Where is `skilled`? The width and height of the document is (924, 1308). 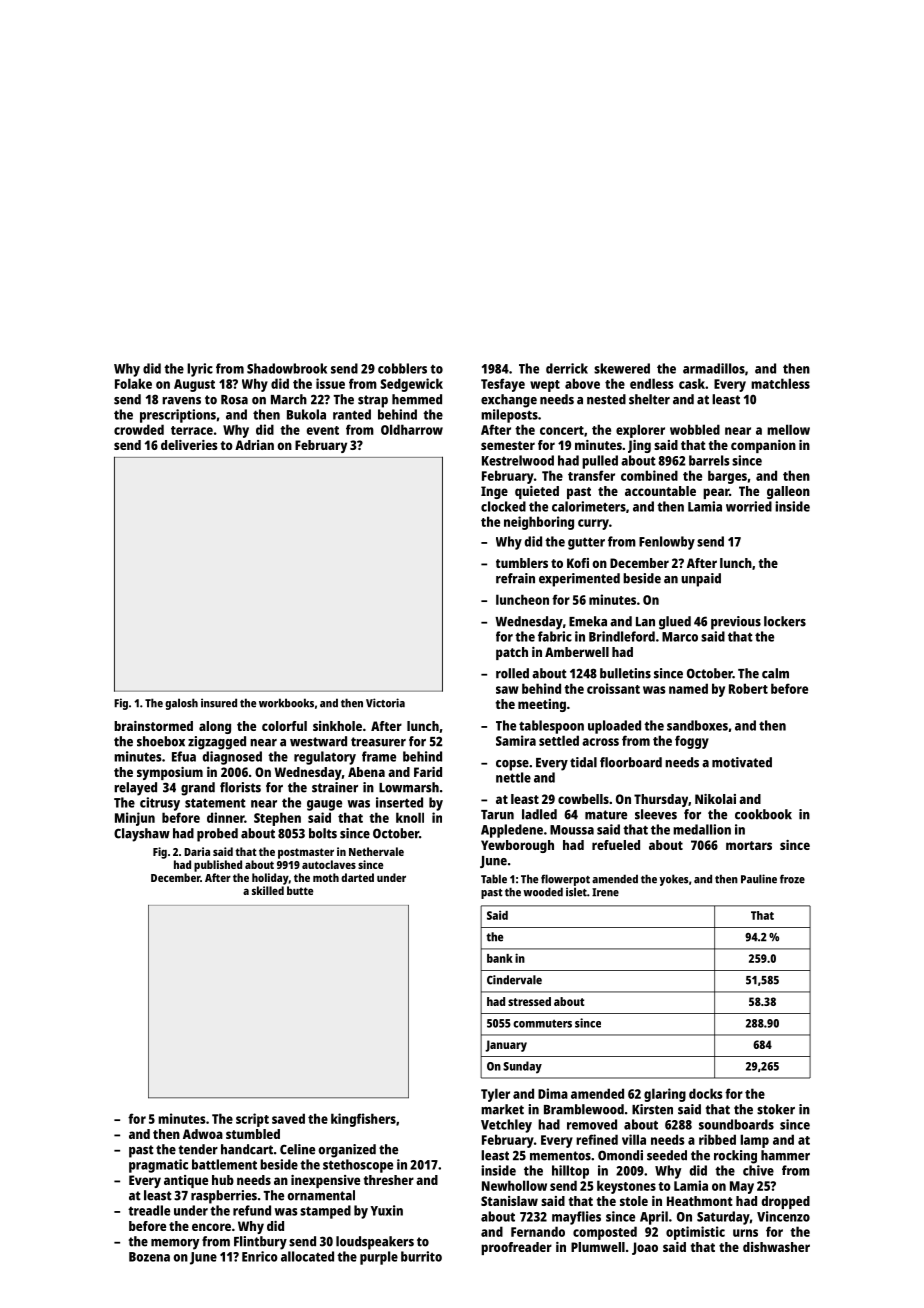
skilled is located at coordinates (268, 890).
